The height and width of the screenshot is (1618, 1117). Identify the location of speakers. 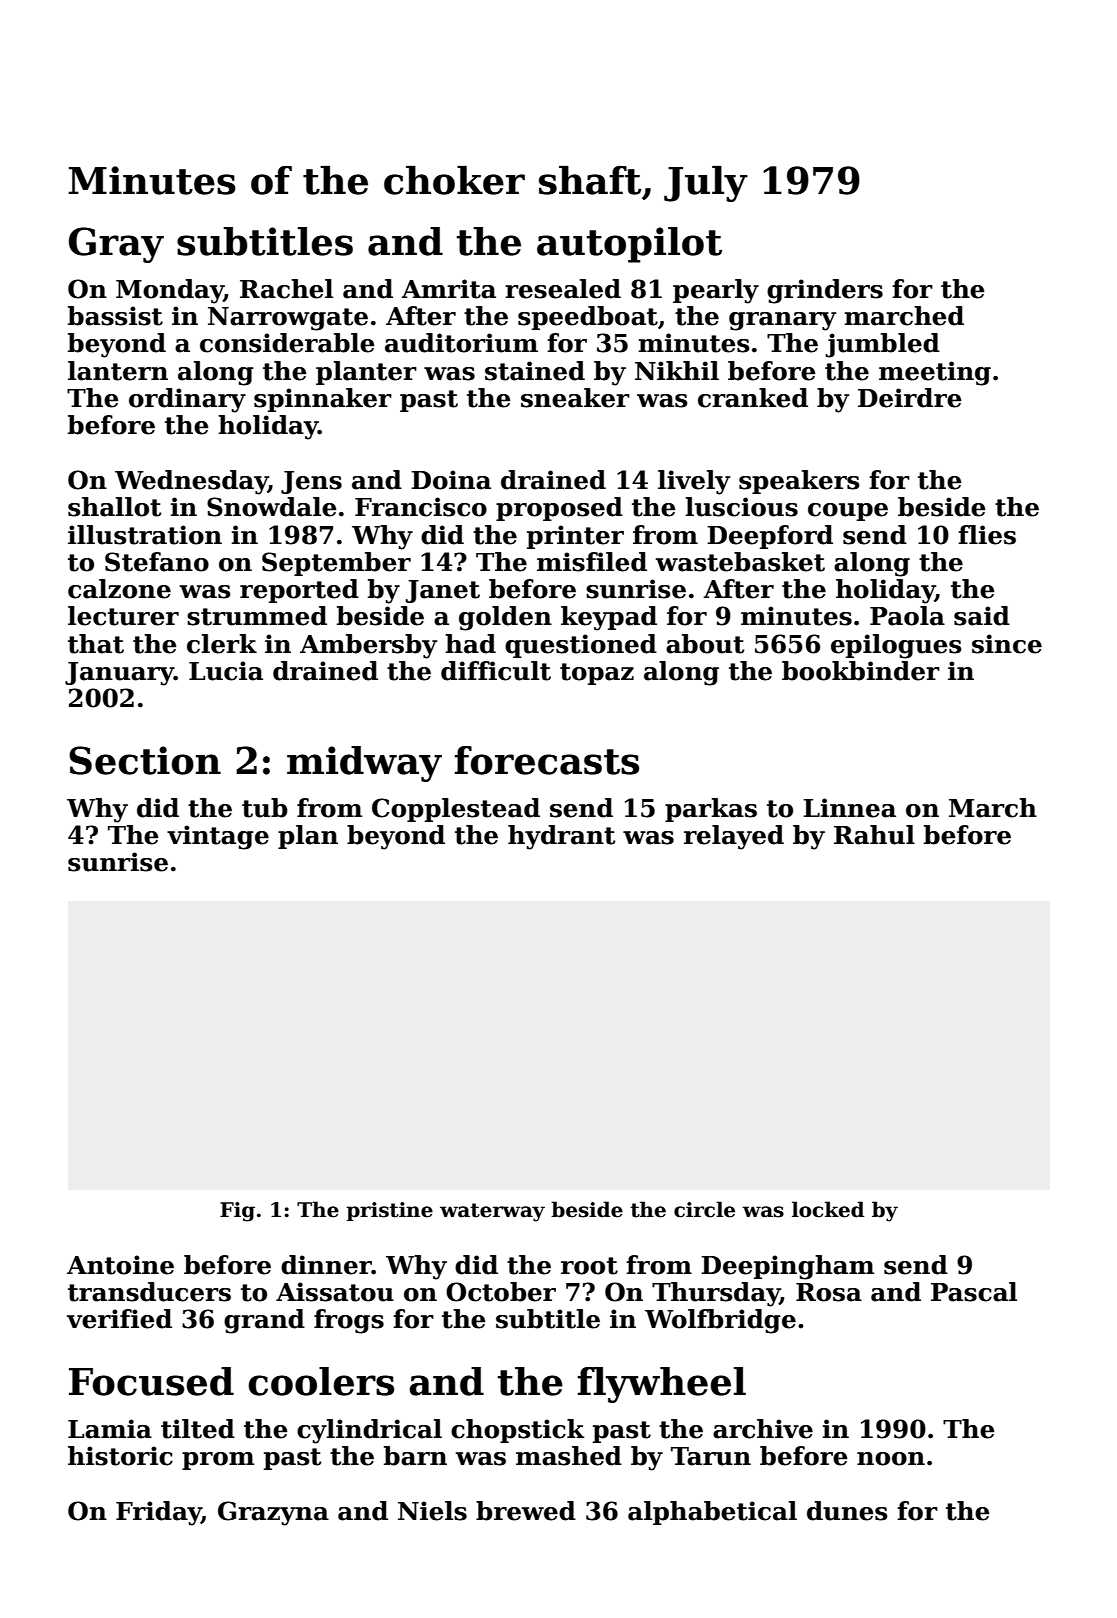
(799, 482).
